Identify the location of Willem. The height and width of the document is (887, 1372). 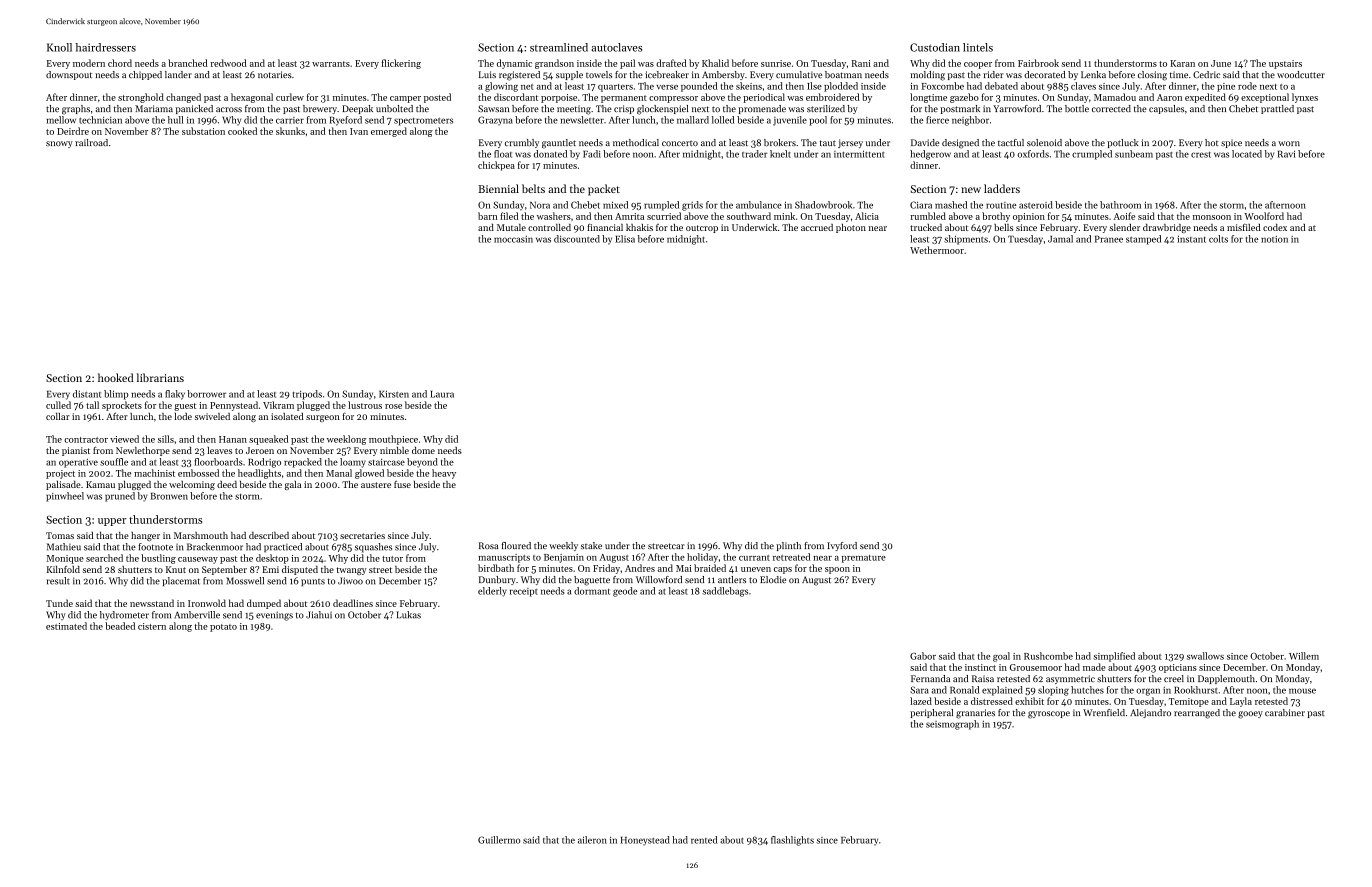
(1304, 656).
